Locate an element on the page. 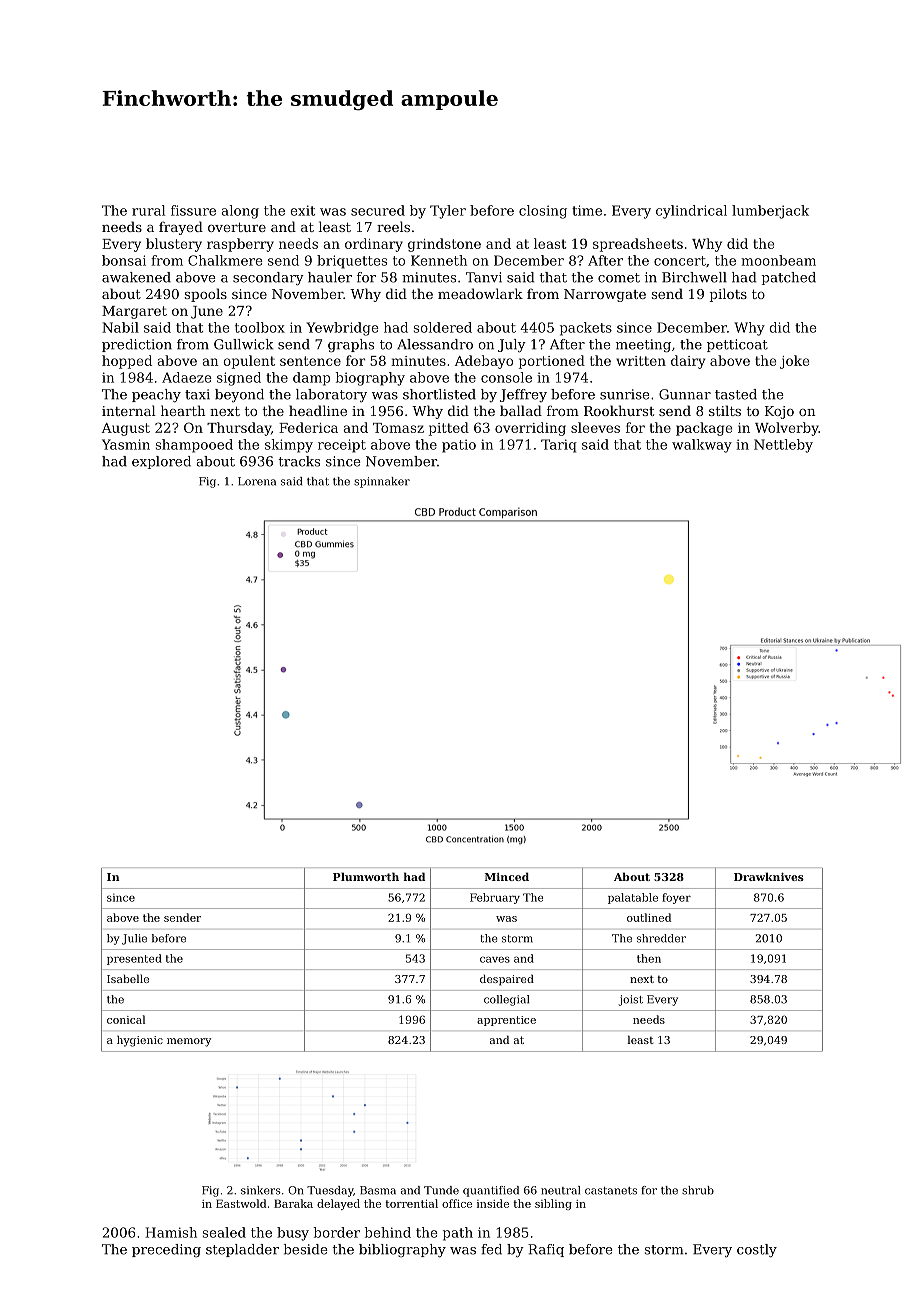 This page has height=1308, width=924. fissure is located at coordinates (193, 210).
